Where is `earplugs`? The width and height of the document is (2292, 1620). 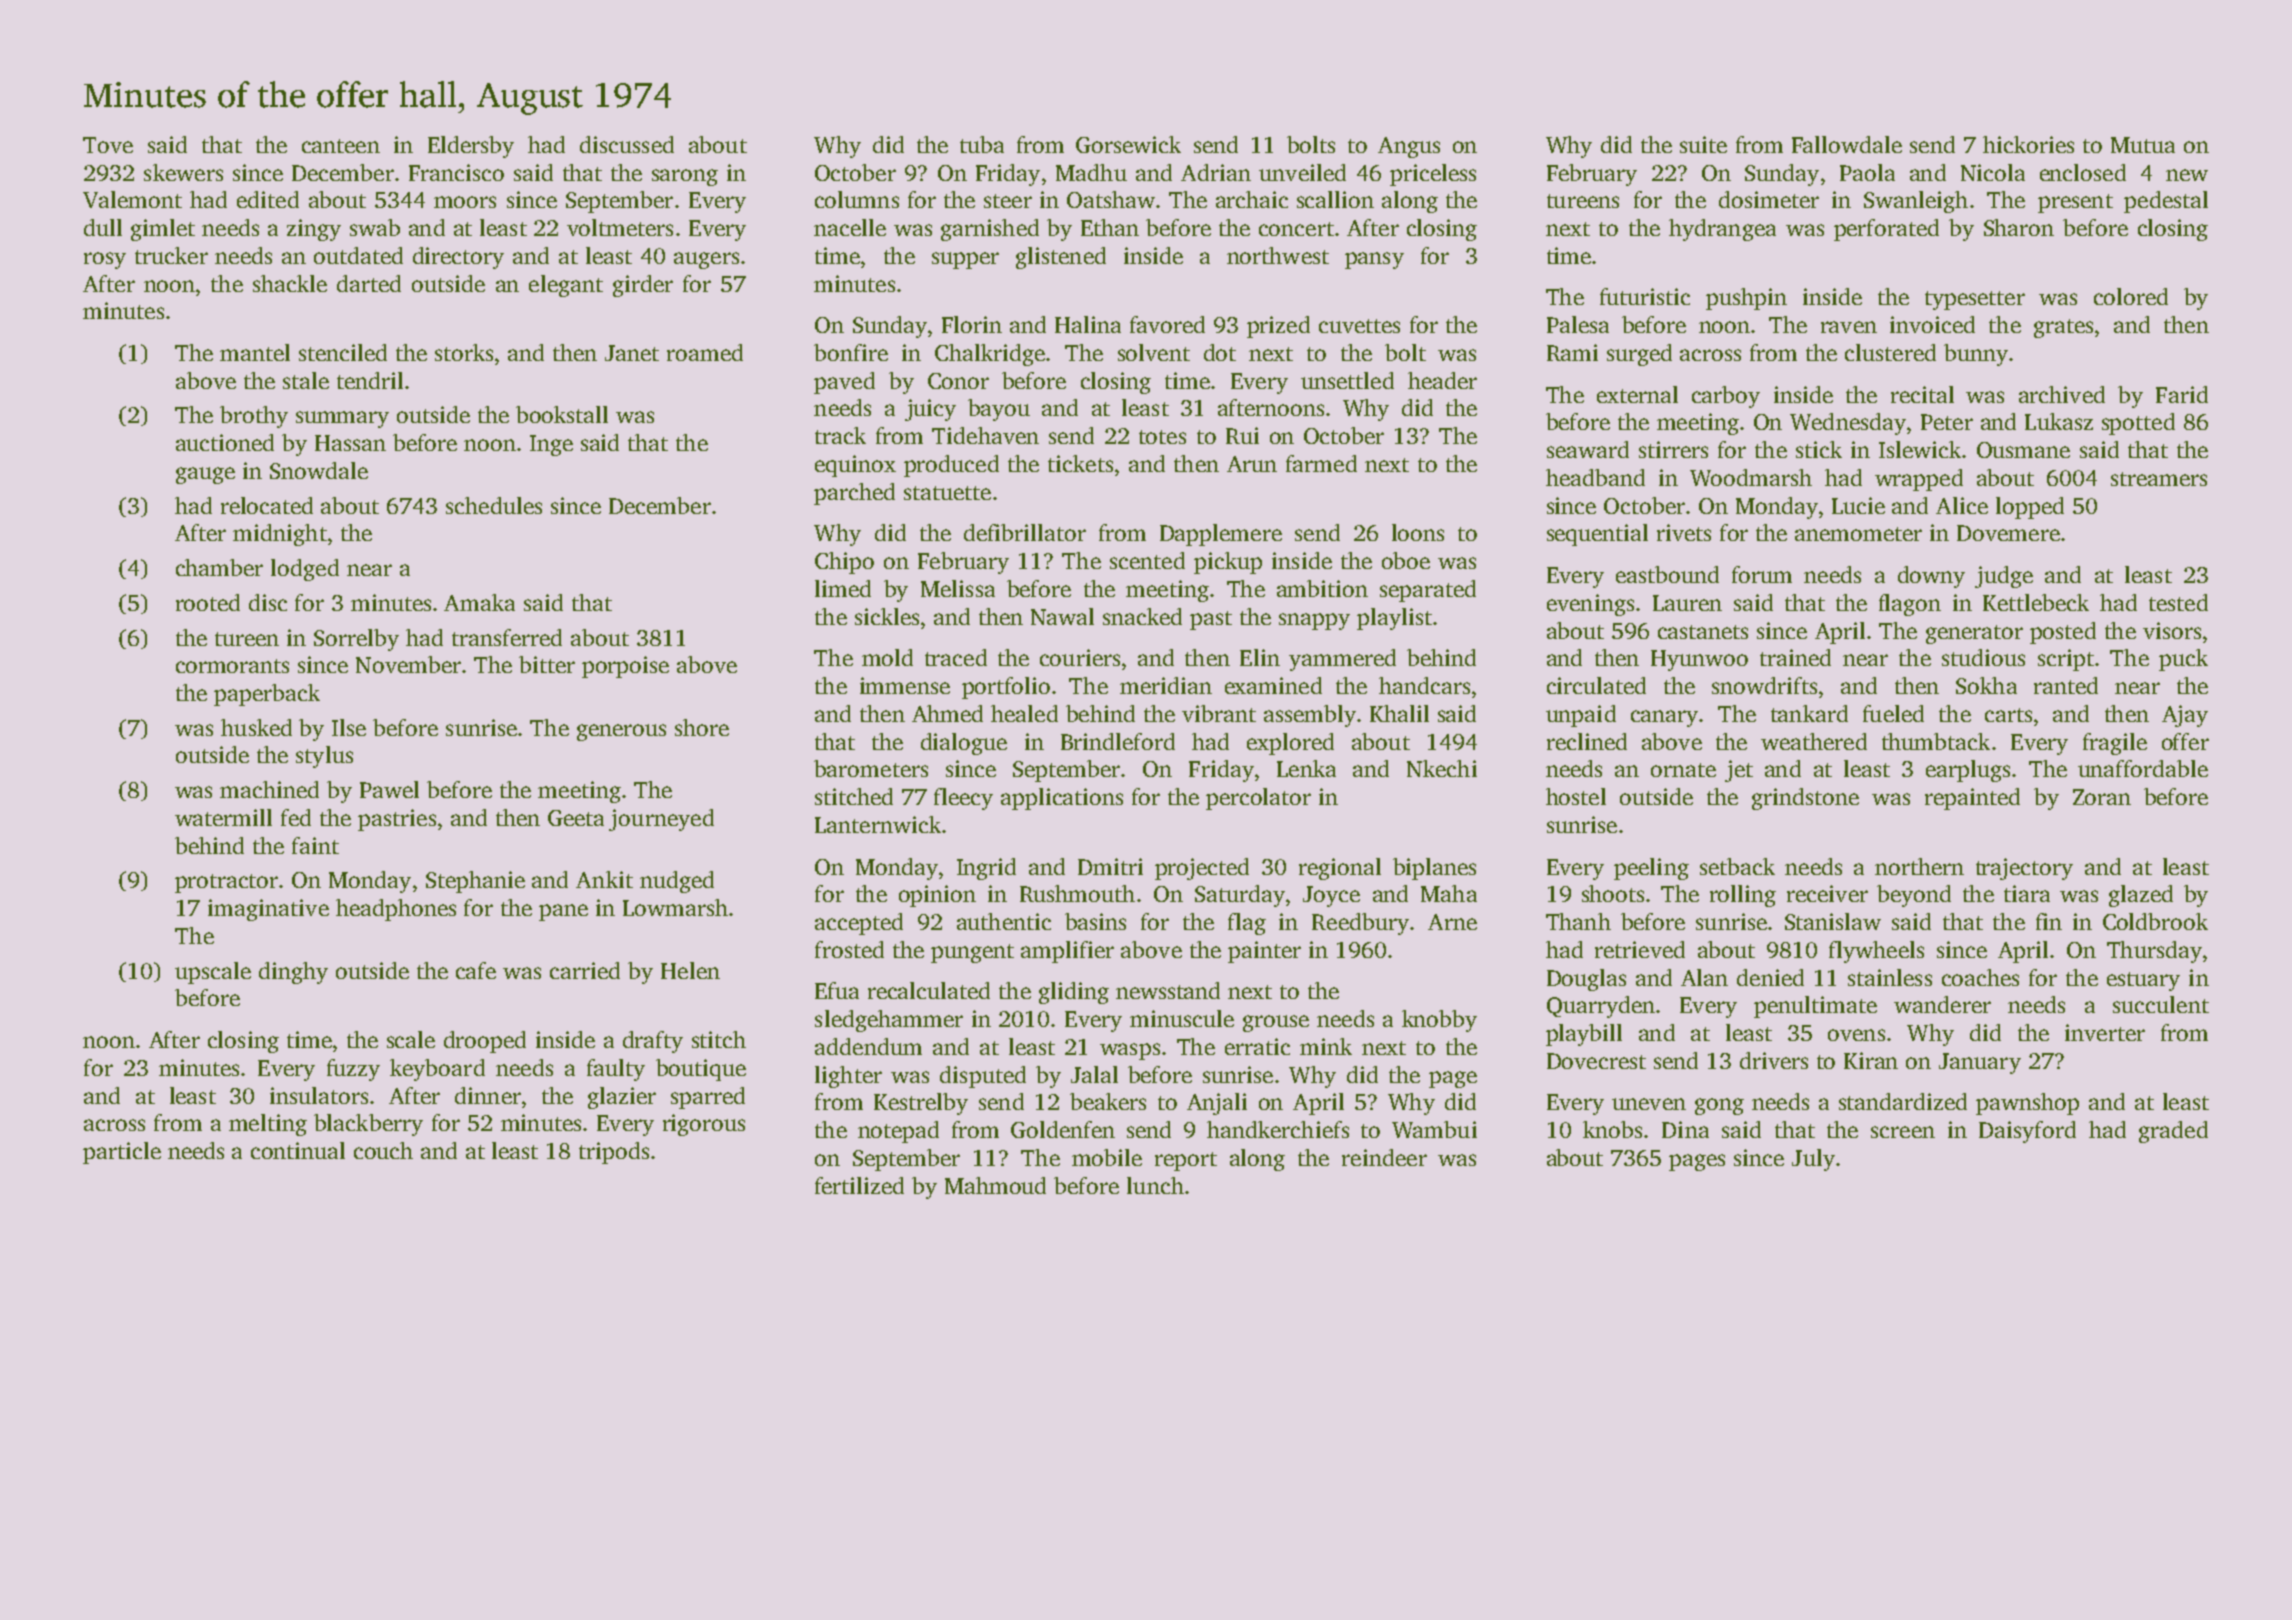 earplugs is located at coordinates (1968, 771).
